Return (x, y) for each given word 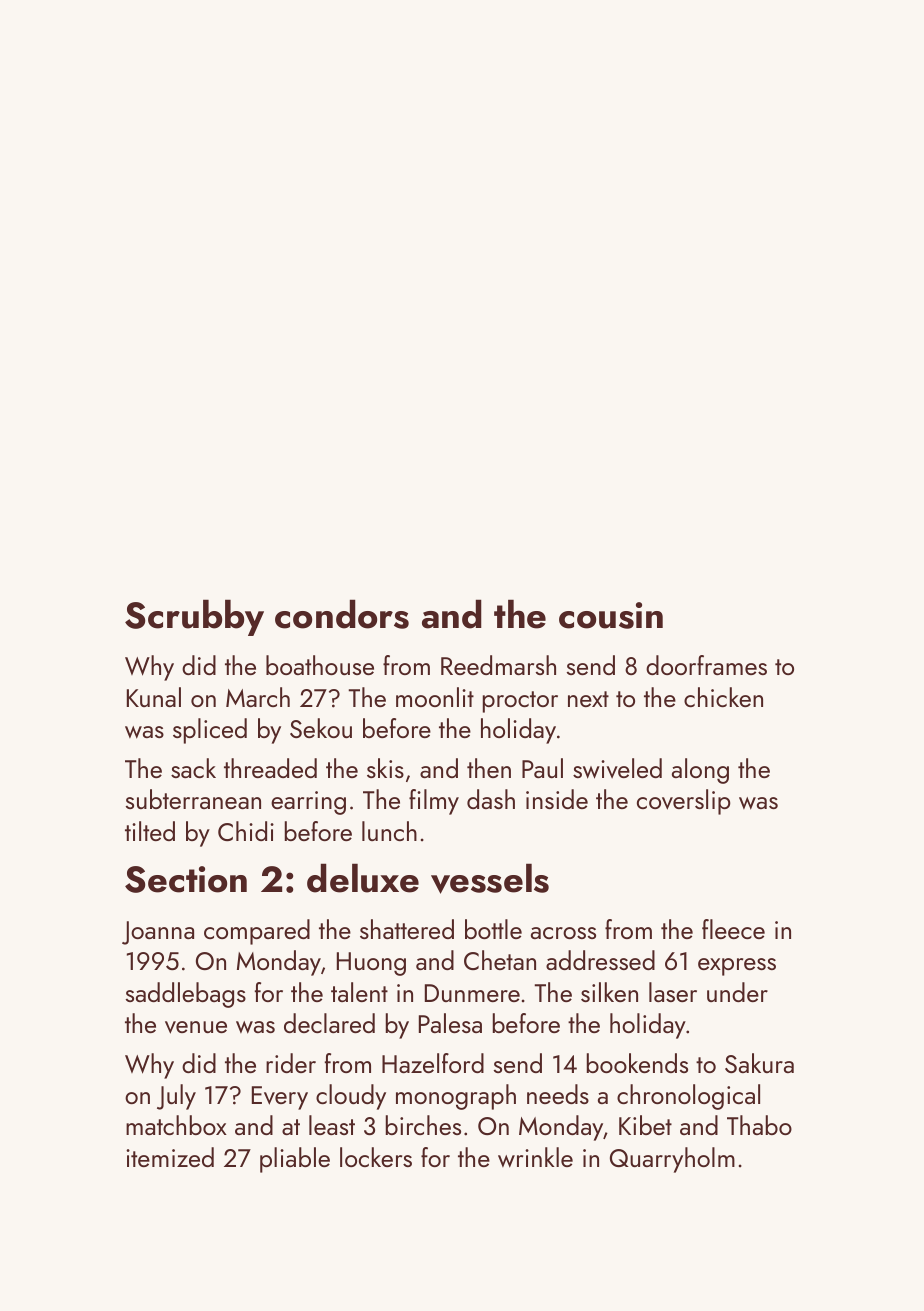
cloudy (351, 1097)
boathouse (320, 665)
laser (673, 992)
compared (257, 932)
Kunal (154, 697)
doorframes (706, 665)
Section (186, 879)
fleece (733, 929)
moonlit (435, 697)
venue (196, 1027)
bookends (637, 1063)
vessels (490, 878)
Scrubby (194, 617)
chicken (723, 697)
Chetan (500, 960)
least (332, 1125)
